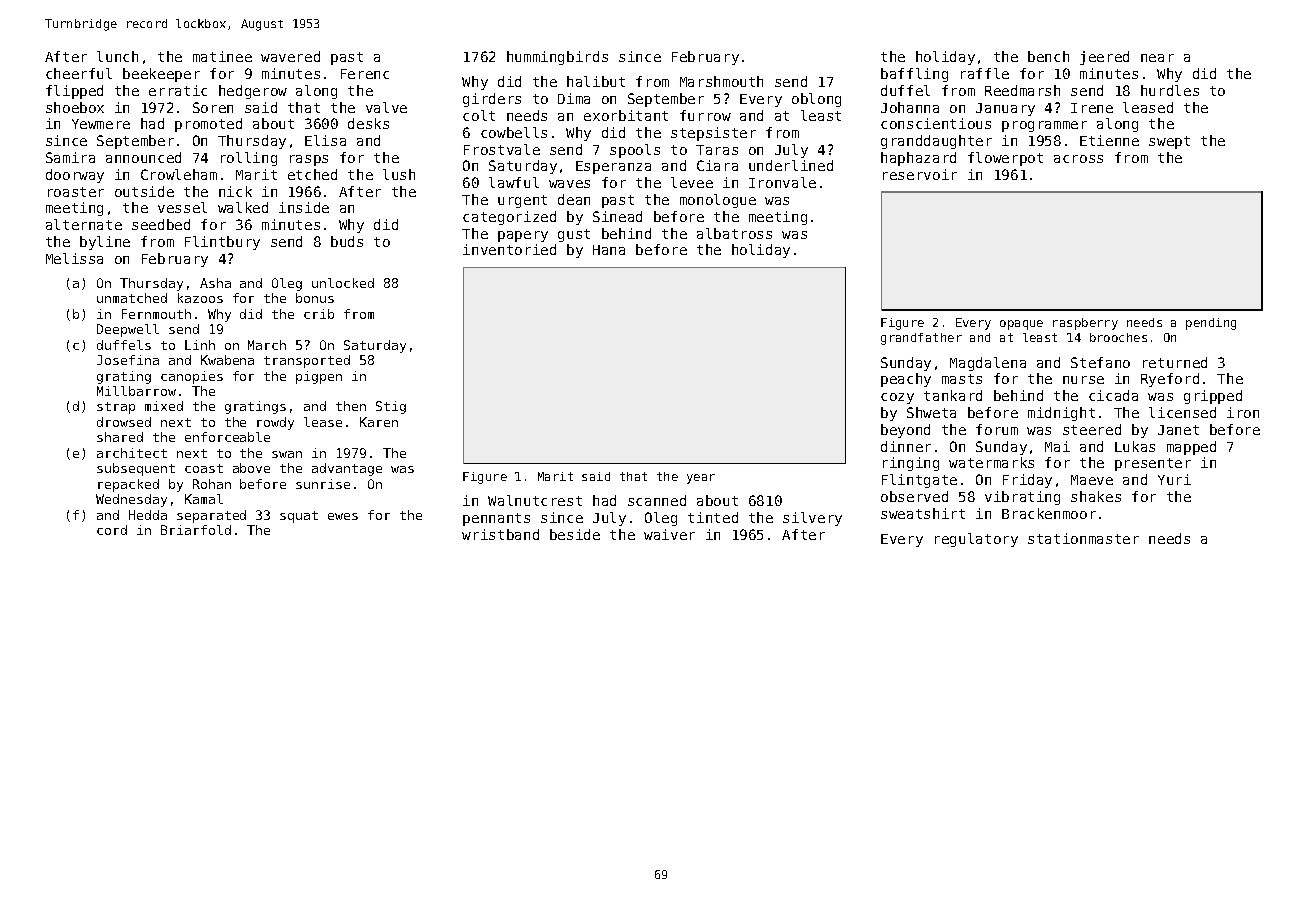 This page has width=1308, height=924. What do you see at coordinates (701, 479) in the page?
I see `year` at bounding box center [701, 479].
